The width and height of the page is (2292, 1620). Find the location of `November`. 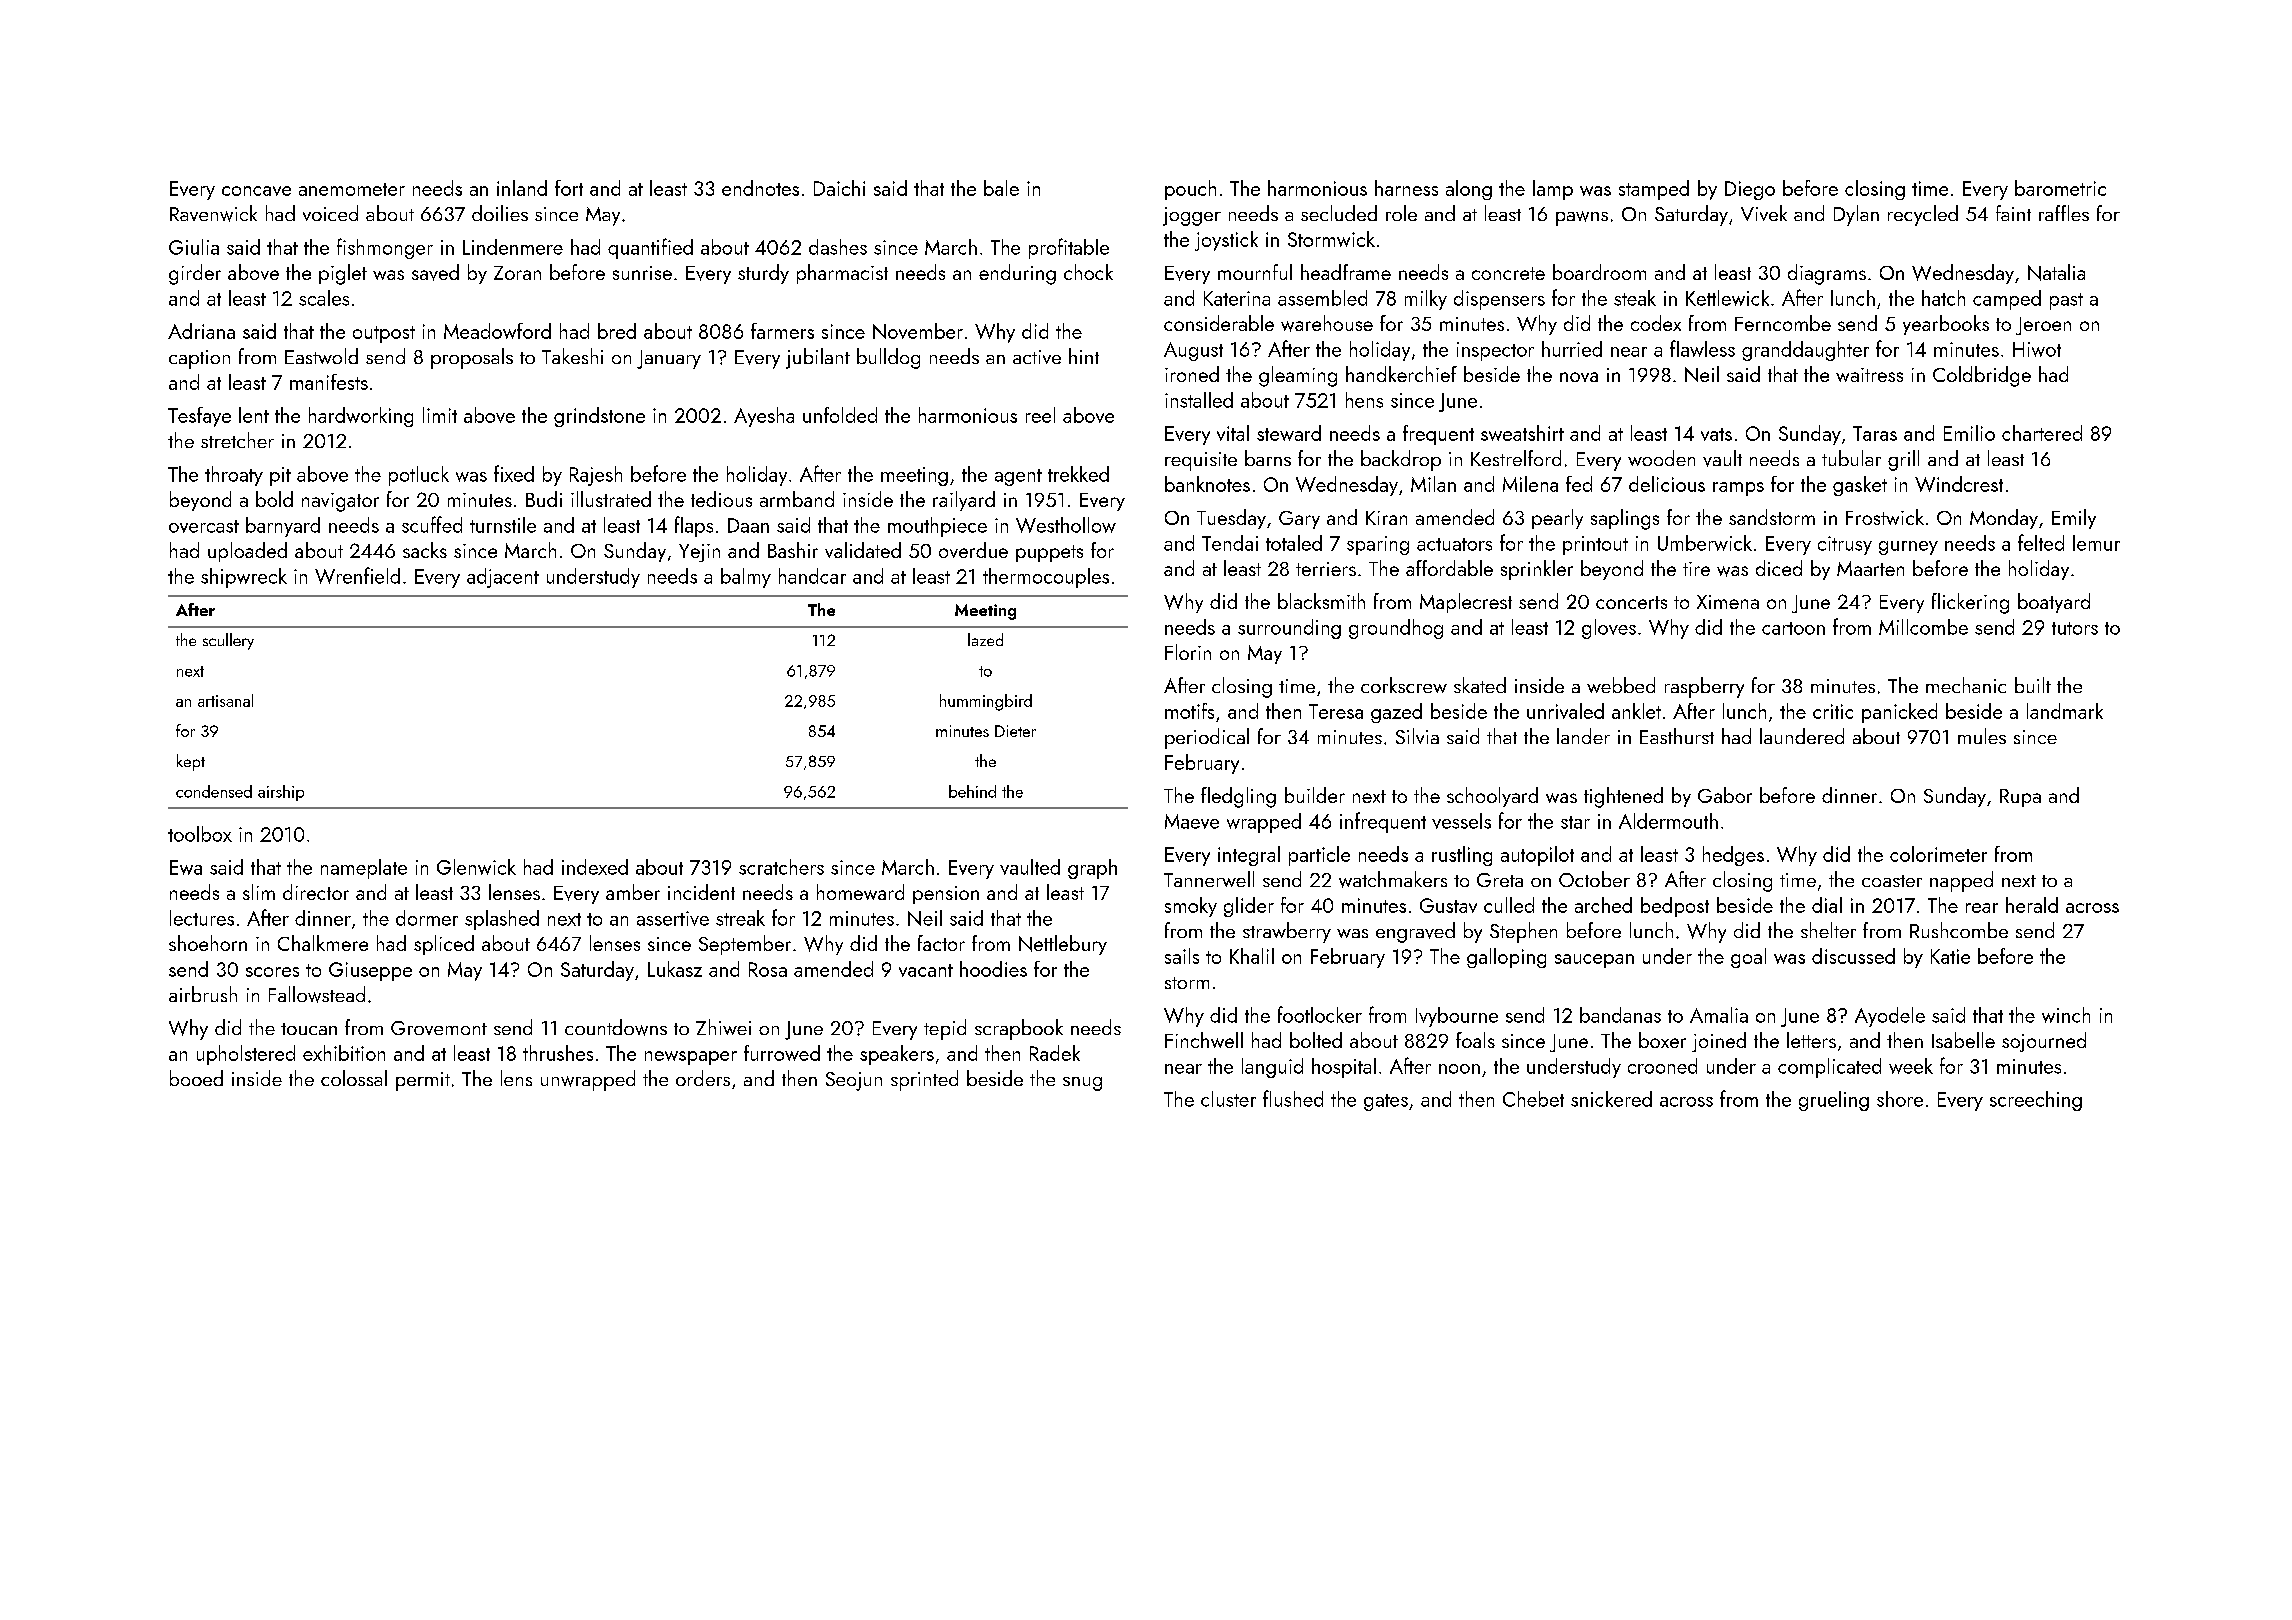

November is located at coordinates (918, 331).
